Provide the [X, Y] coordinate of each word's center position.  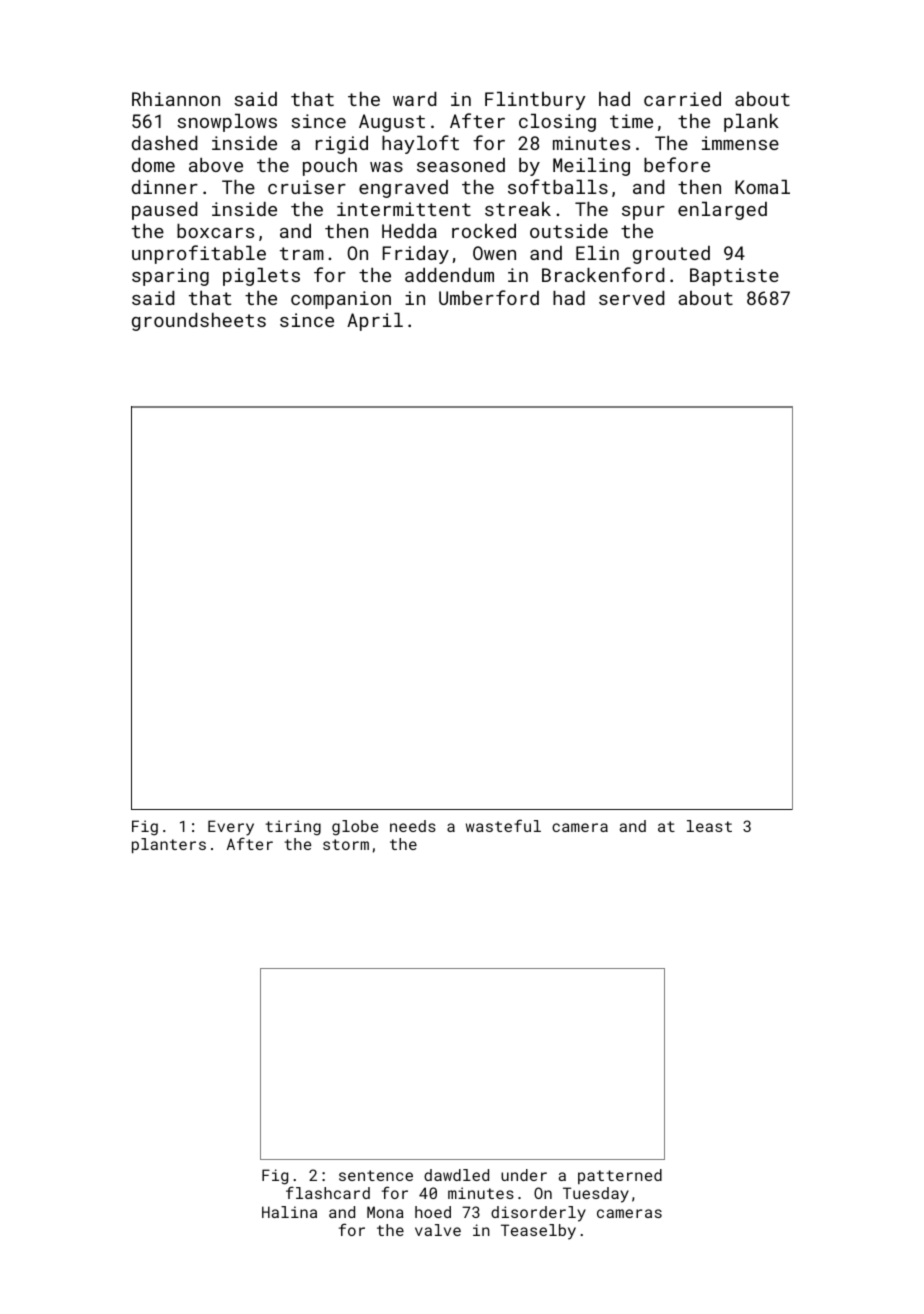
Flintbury [535, 101]
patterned [620, 1176]
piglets [261, 277]
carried [682, 99]
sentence [376, 1175]
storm [346, 844]
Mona [385, 1212]
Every [231, 828]
